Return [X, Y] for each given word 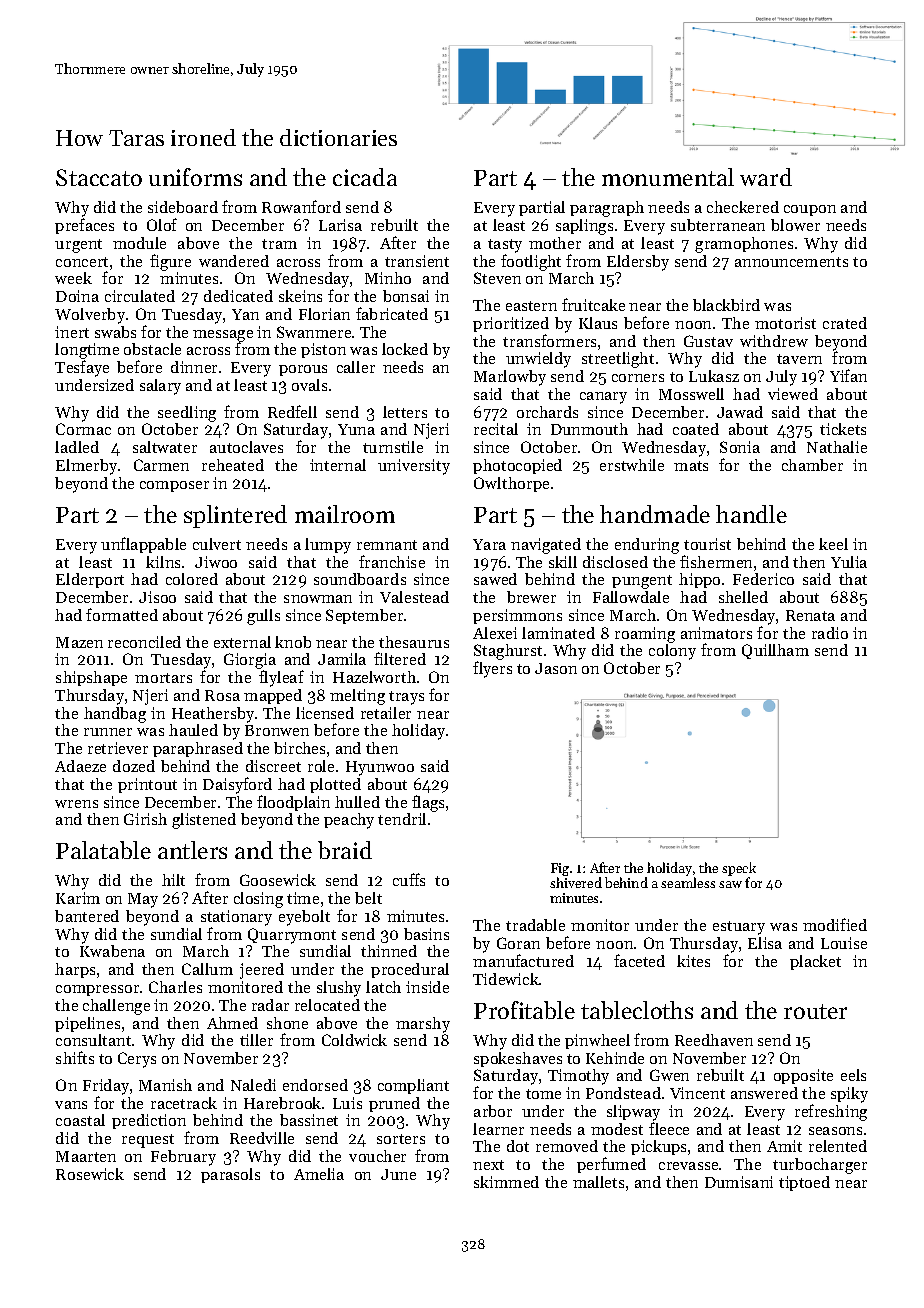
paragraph [607, 209]
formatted [122, 614]
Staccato [99, 177]
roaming [645, 635]
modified [835, 924]
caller [356, 367]
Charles [175, 987]
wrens [76, 804]
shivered [576, 882]
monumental [668, 177]
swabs [115, 332]
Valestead [414, 597]
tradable [535, 925]
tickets [843, 429]
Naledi [253, 1085]
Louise [844, 943]
